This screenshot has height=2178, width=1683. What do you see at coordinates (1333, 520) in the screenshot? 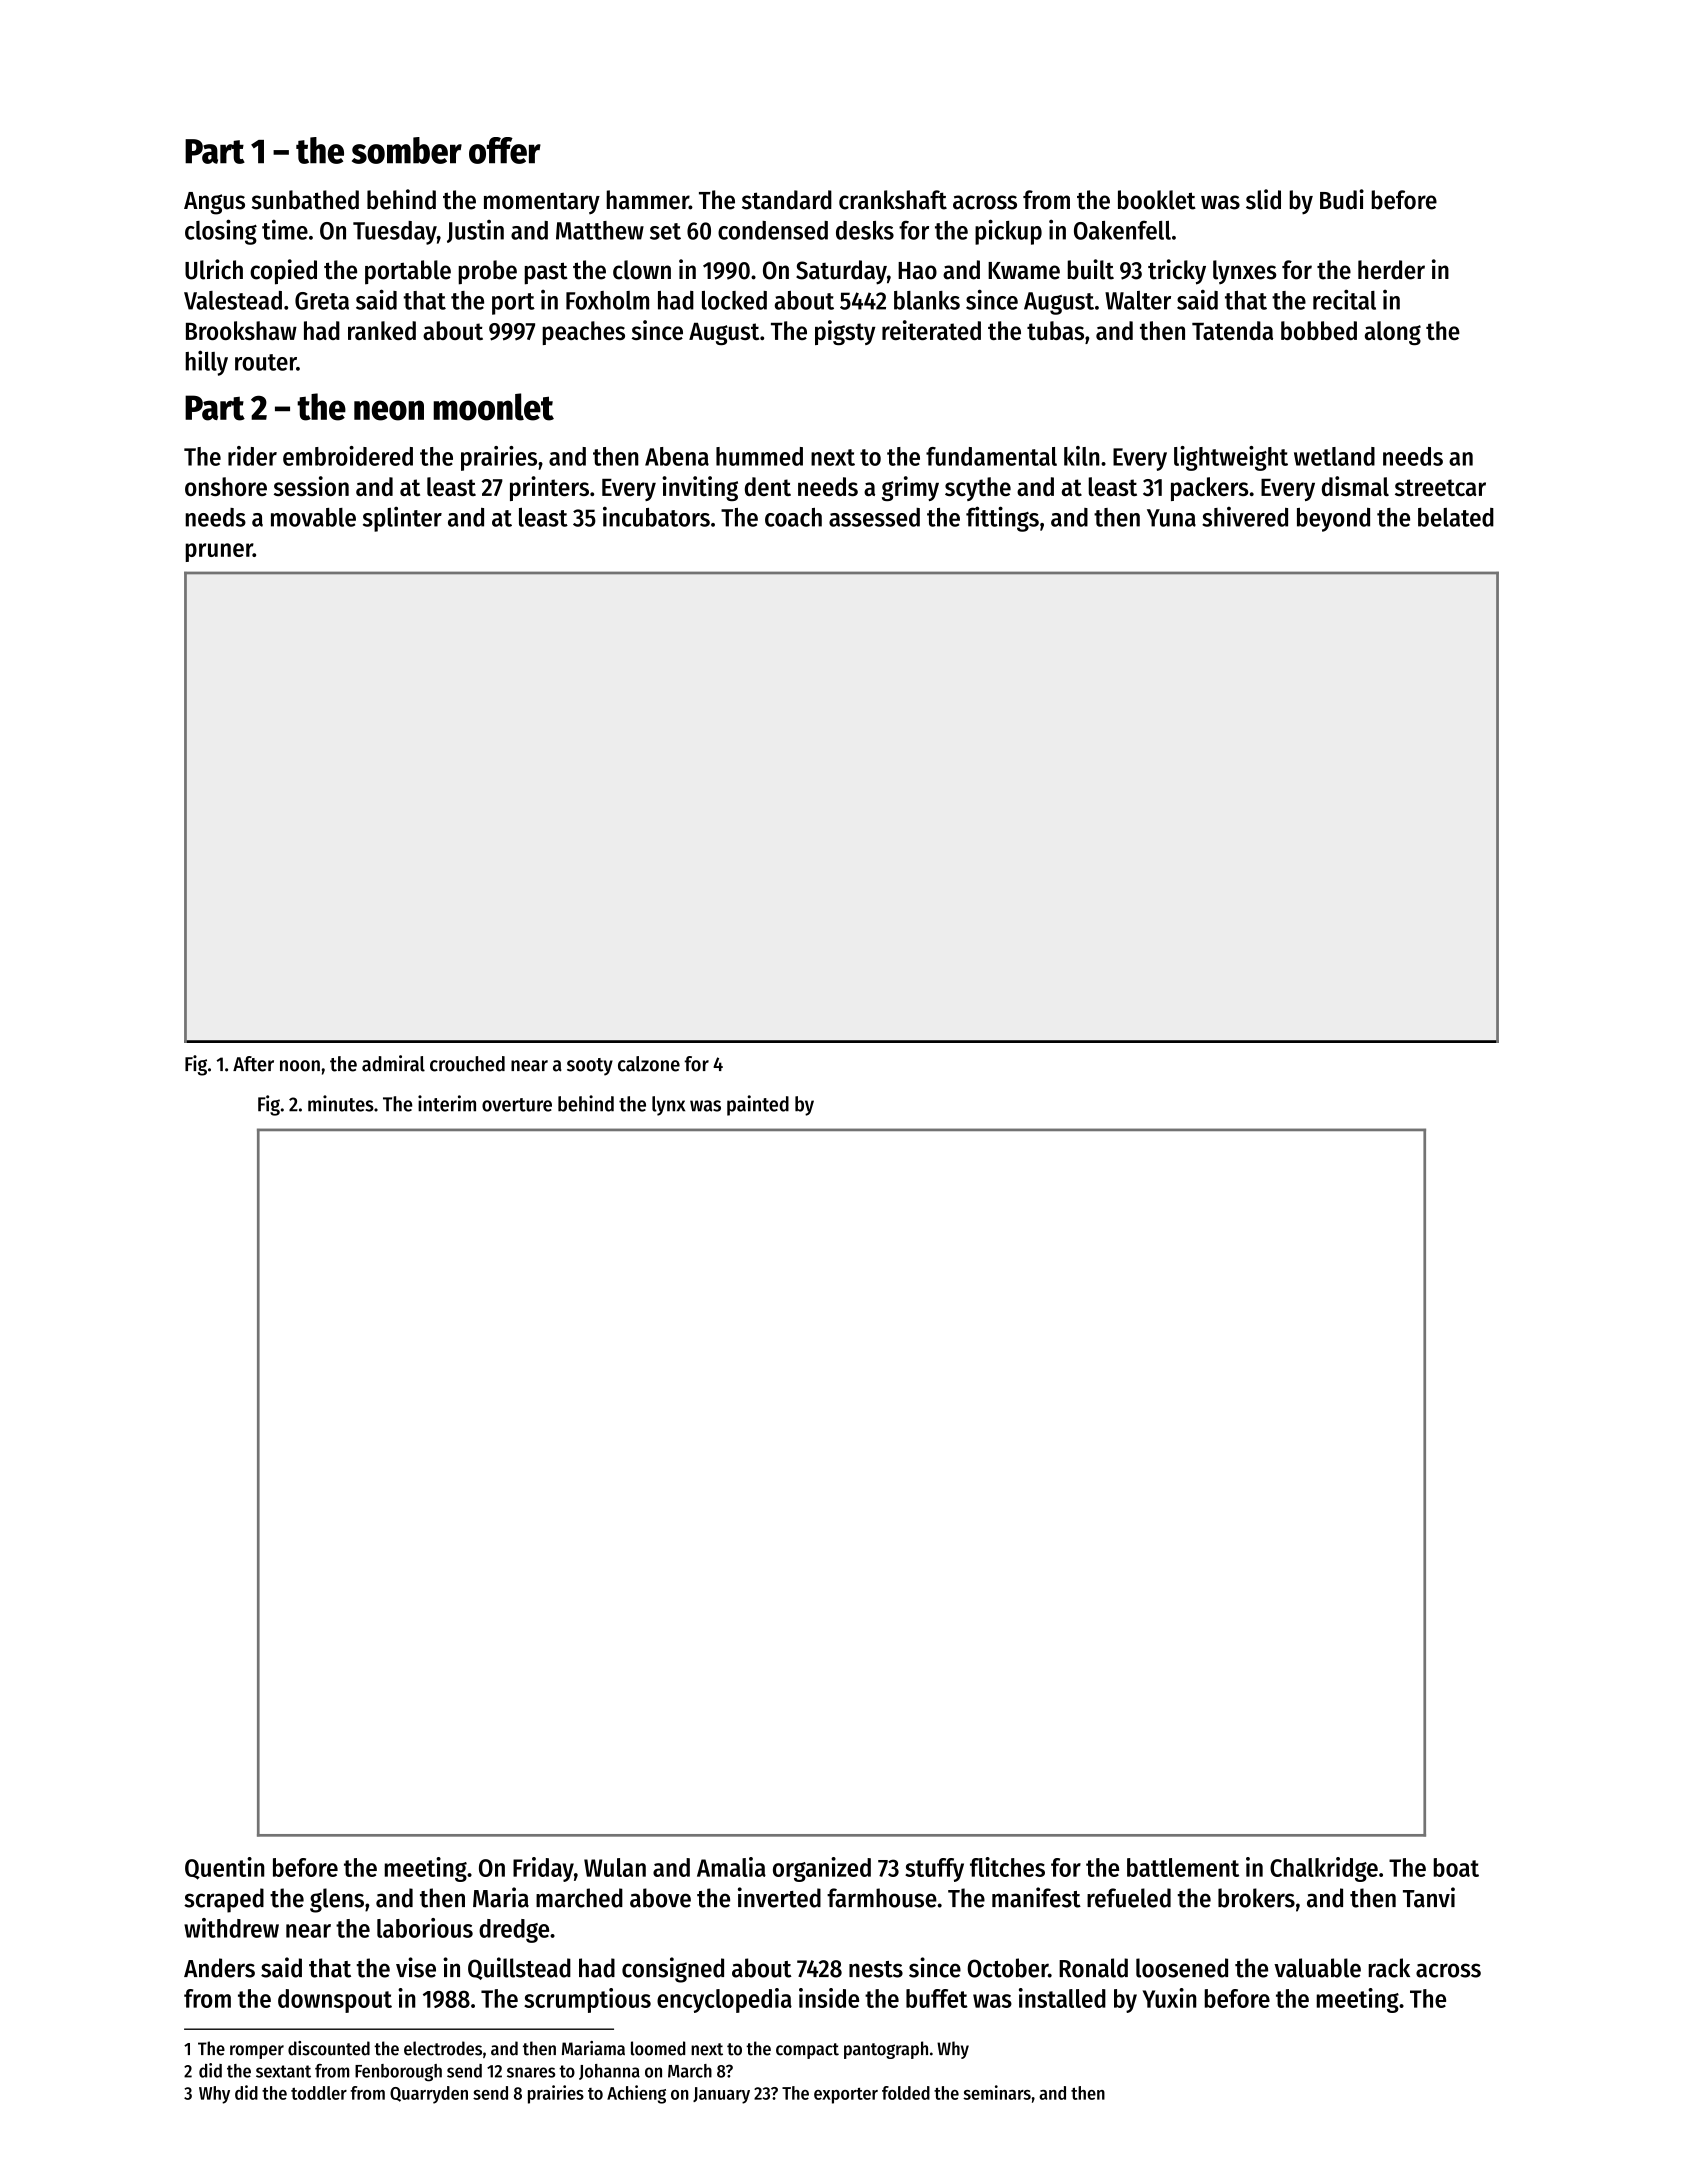
I see `beyond` at bounding box center [1333, 520].
